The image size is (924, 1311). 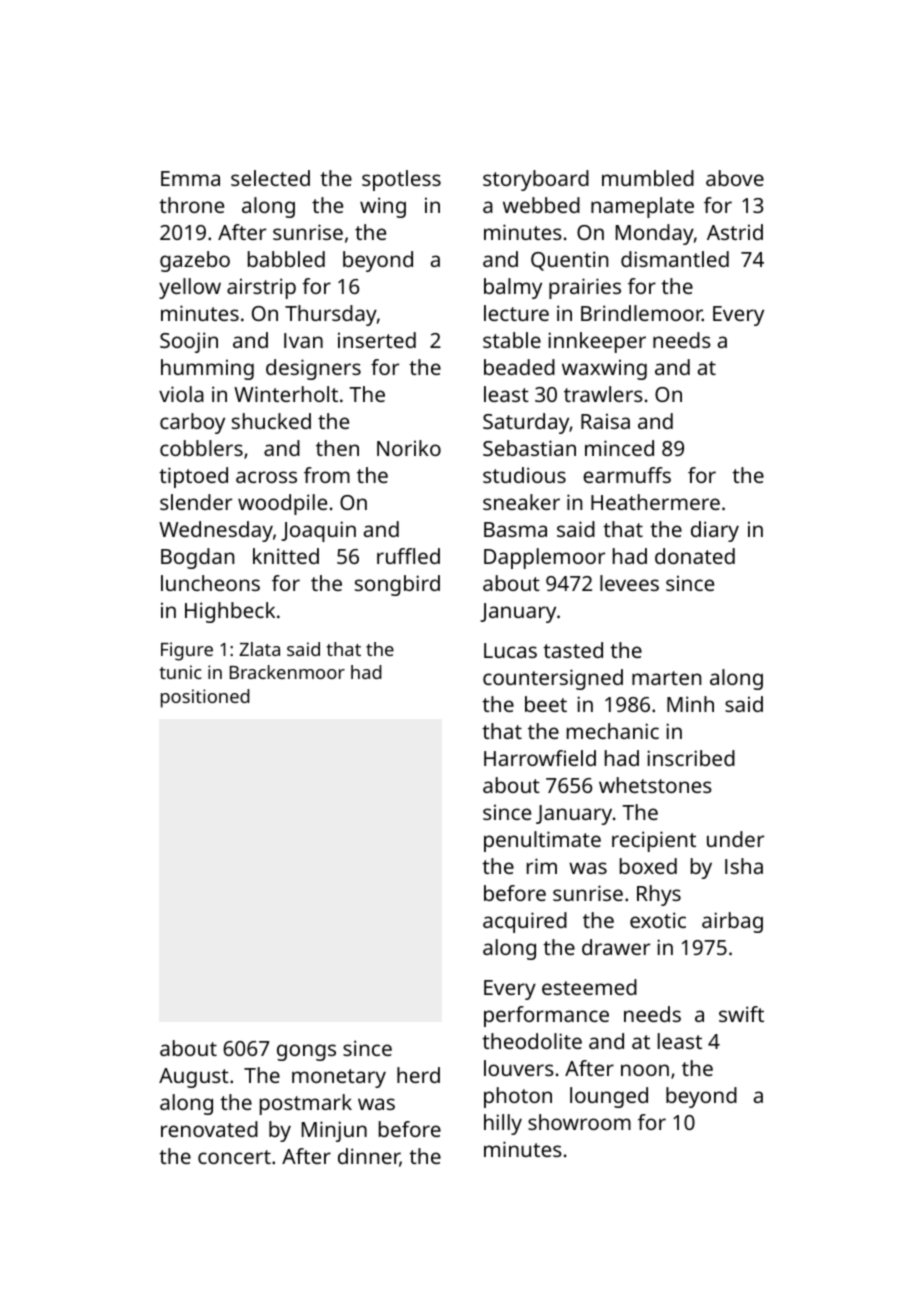 I want to click on acquired, so click(x=525, y=922).
